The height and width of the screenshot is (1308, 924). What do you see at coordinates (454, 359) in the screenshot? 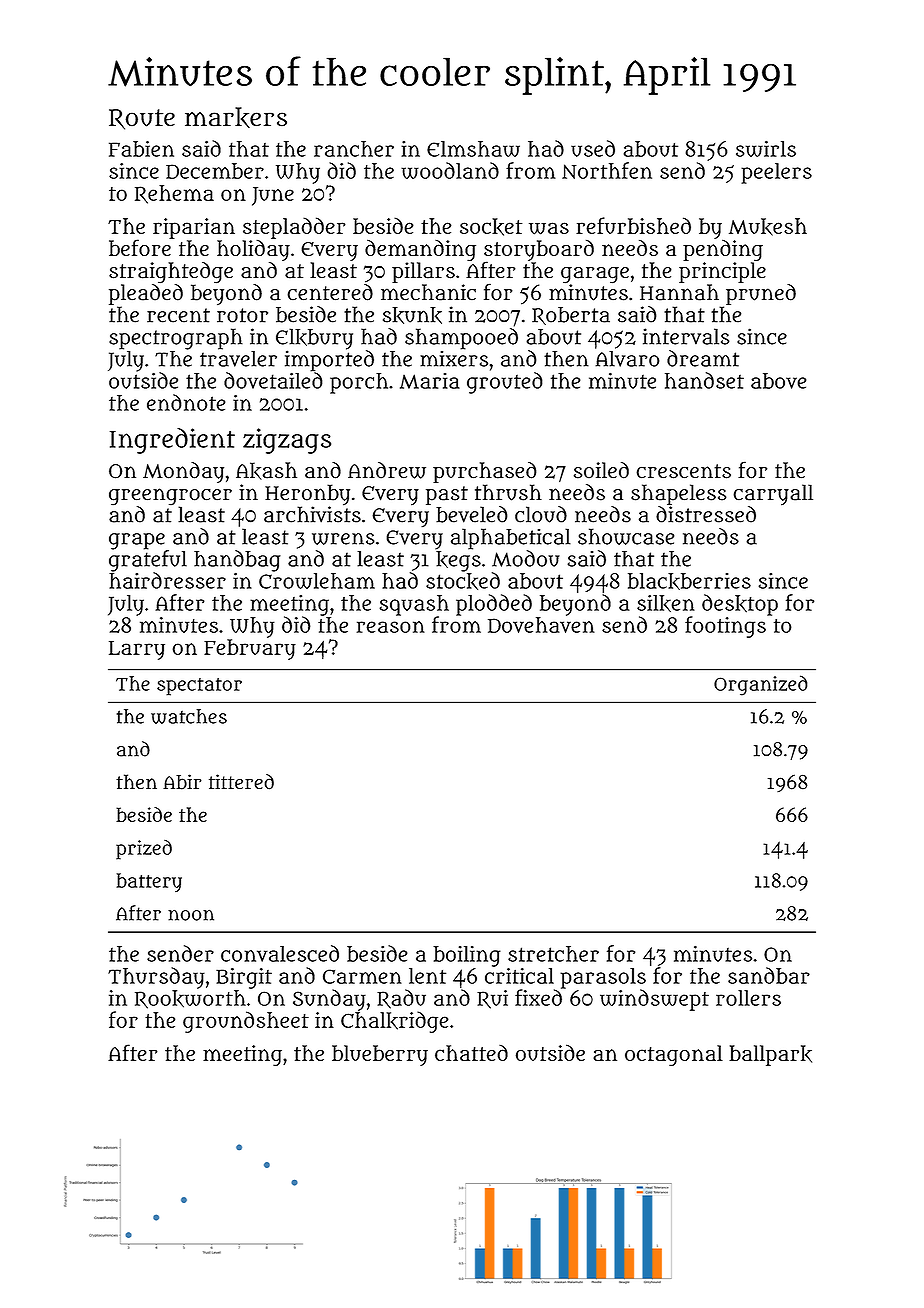
I see `mixers` at bounding box center [454, 359].
